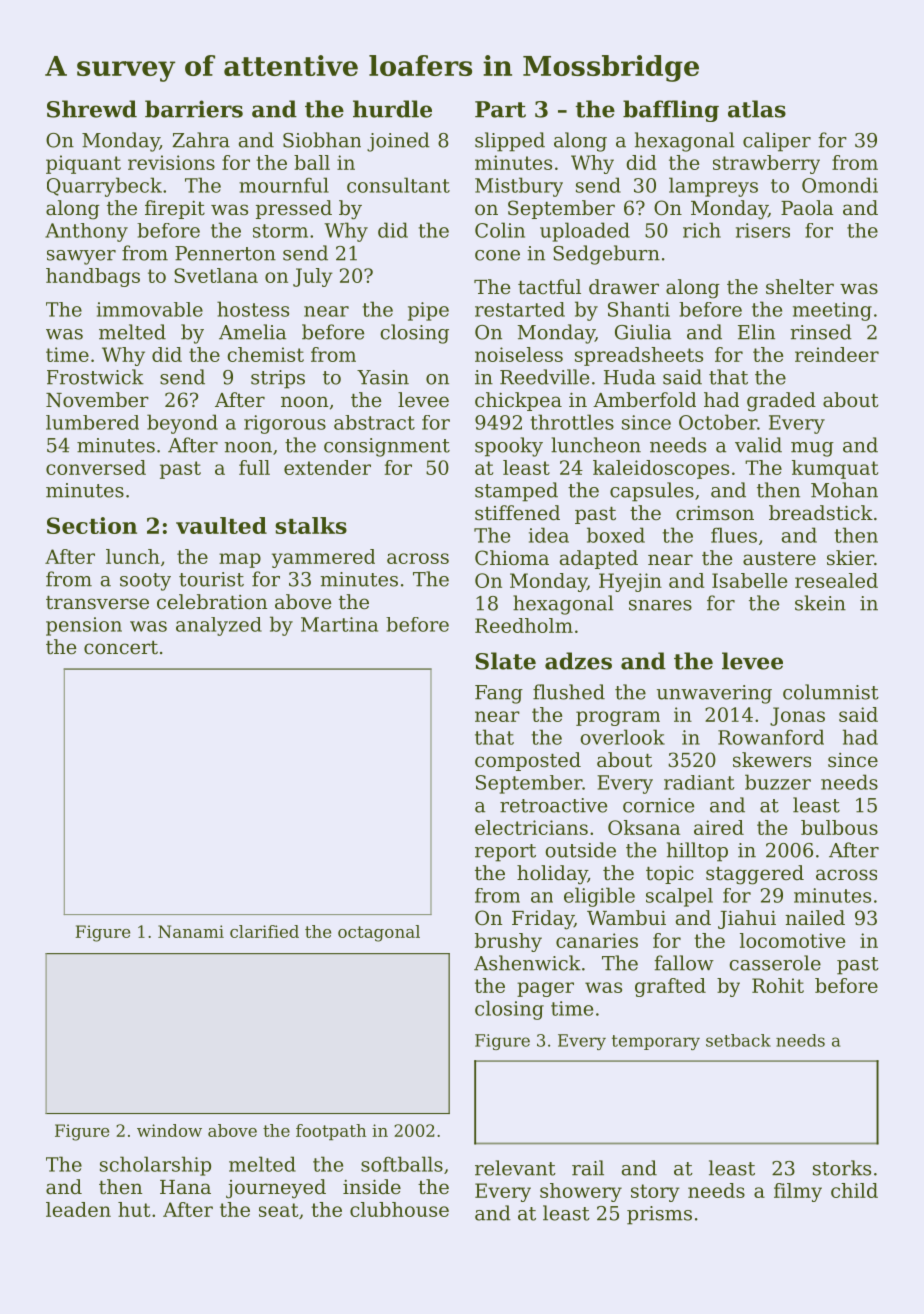 Image resolution: width=924 pixels, height=1314 pixels. I want to click on piquant, so click(83, 164).
